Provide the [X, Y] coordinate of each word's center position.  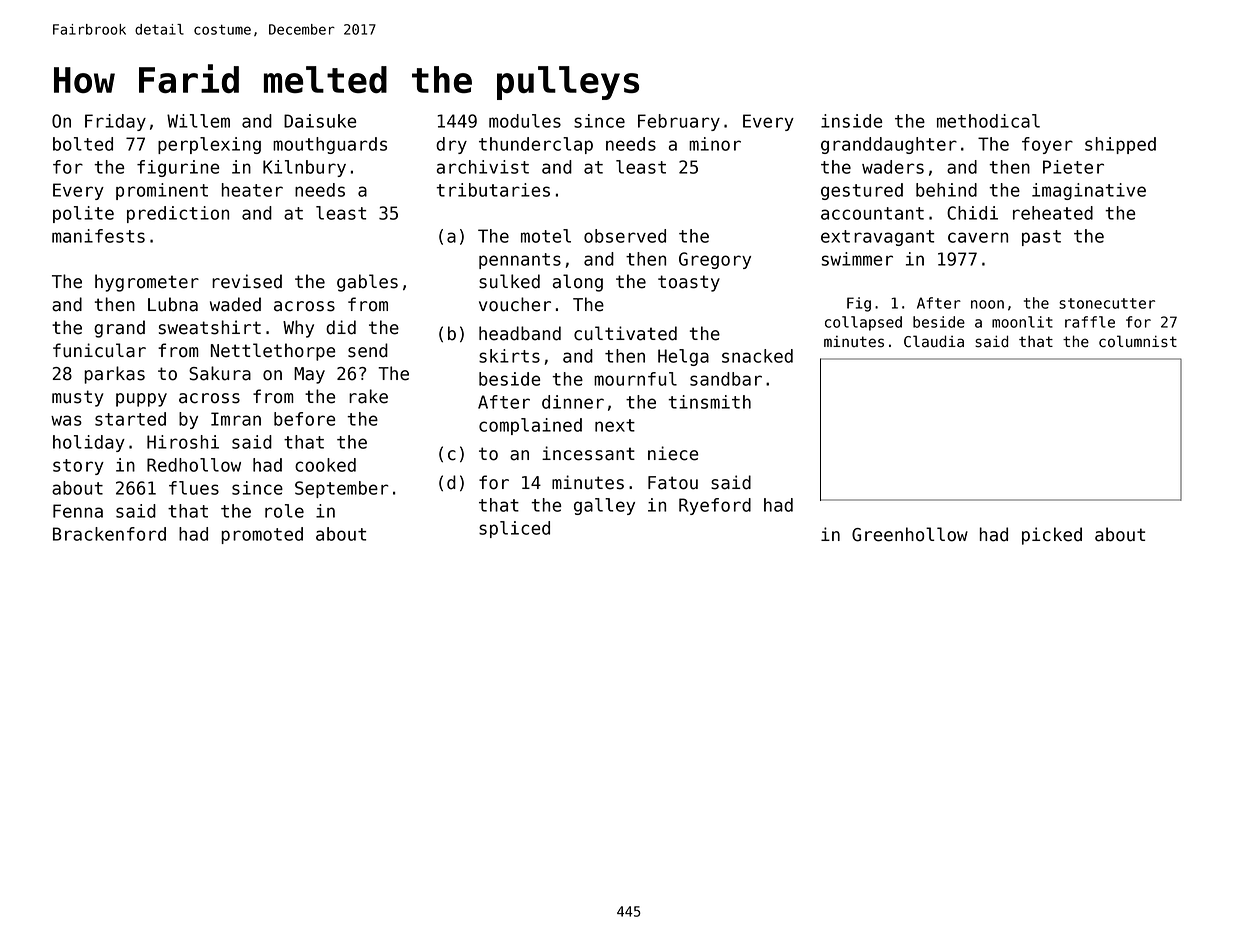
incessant [588, 453]
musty [78, 398]
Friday [115, 122]
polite [83, 214]
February [679, 122]
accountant [872, 213]
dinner [573, 402]
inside [851, 121]
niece [673, 453]
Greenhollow [910, 534]
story [78, 467]
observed [625, 236]
